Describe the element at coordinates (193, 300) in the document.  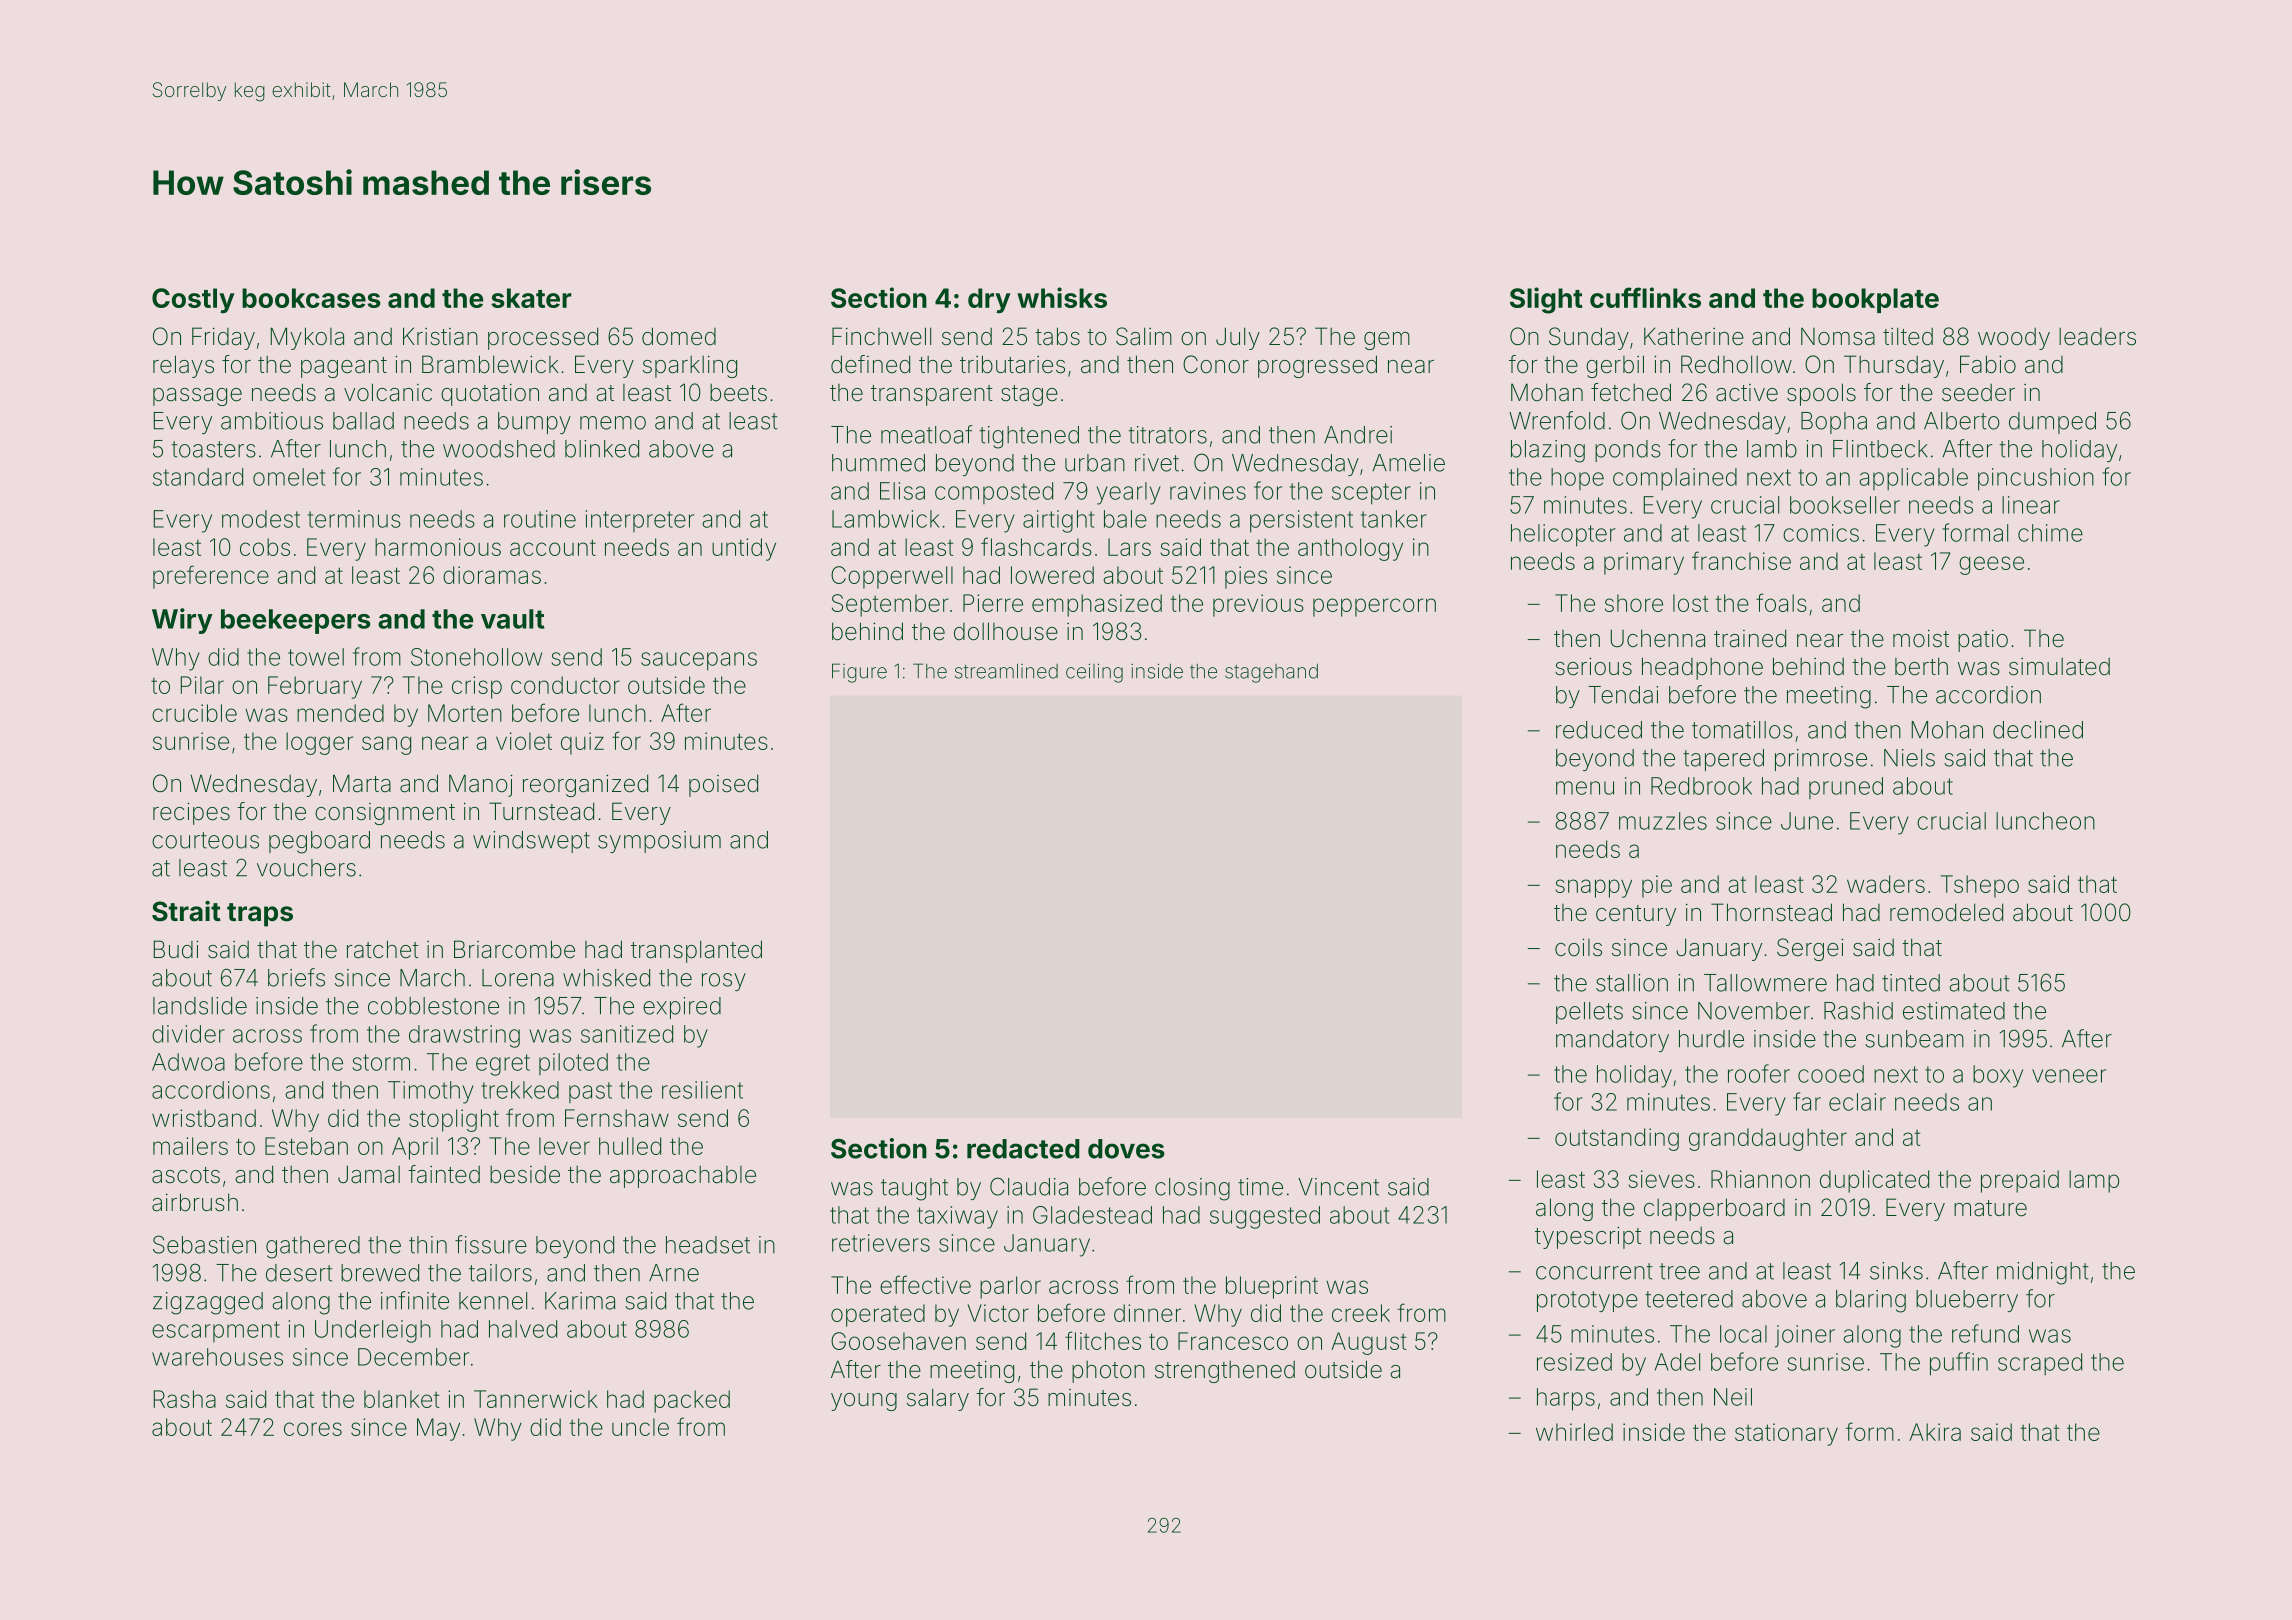
I see `Costly` at that location.
